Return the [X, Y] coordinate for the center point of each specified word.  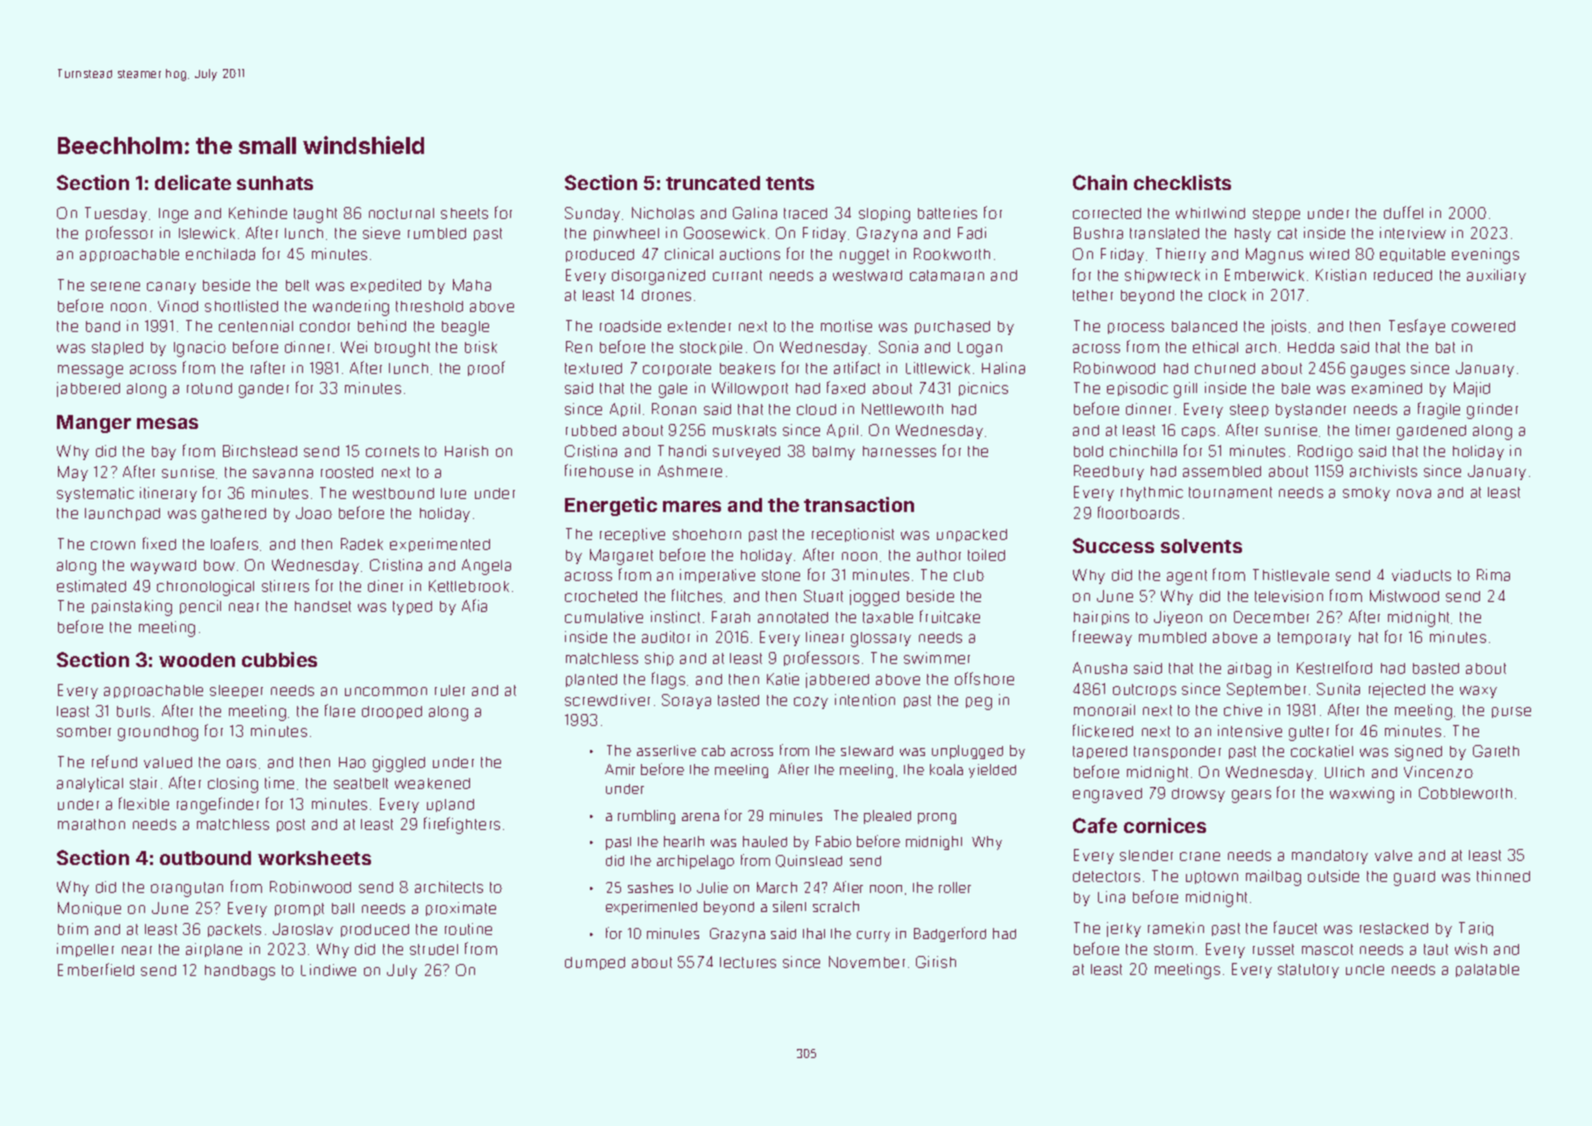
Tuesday [116, 214]
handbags [240, 972]
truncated [713, 183]
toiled [986, 555]
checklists [1182, 182]
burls [133, 711]
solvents [1201, 546]
